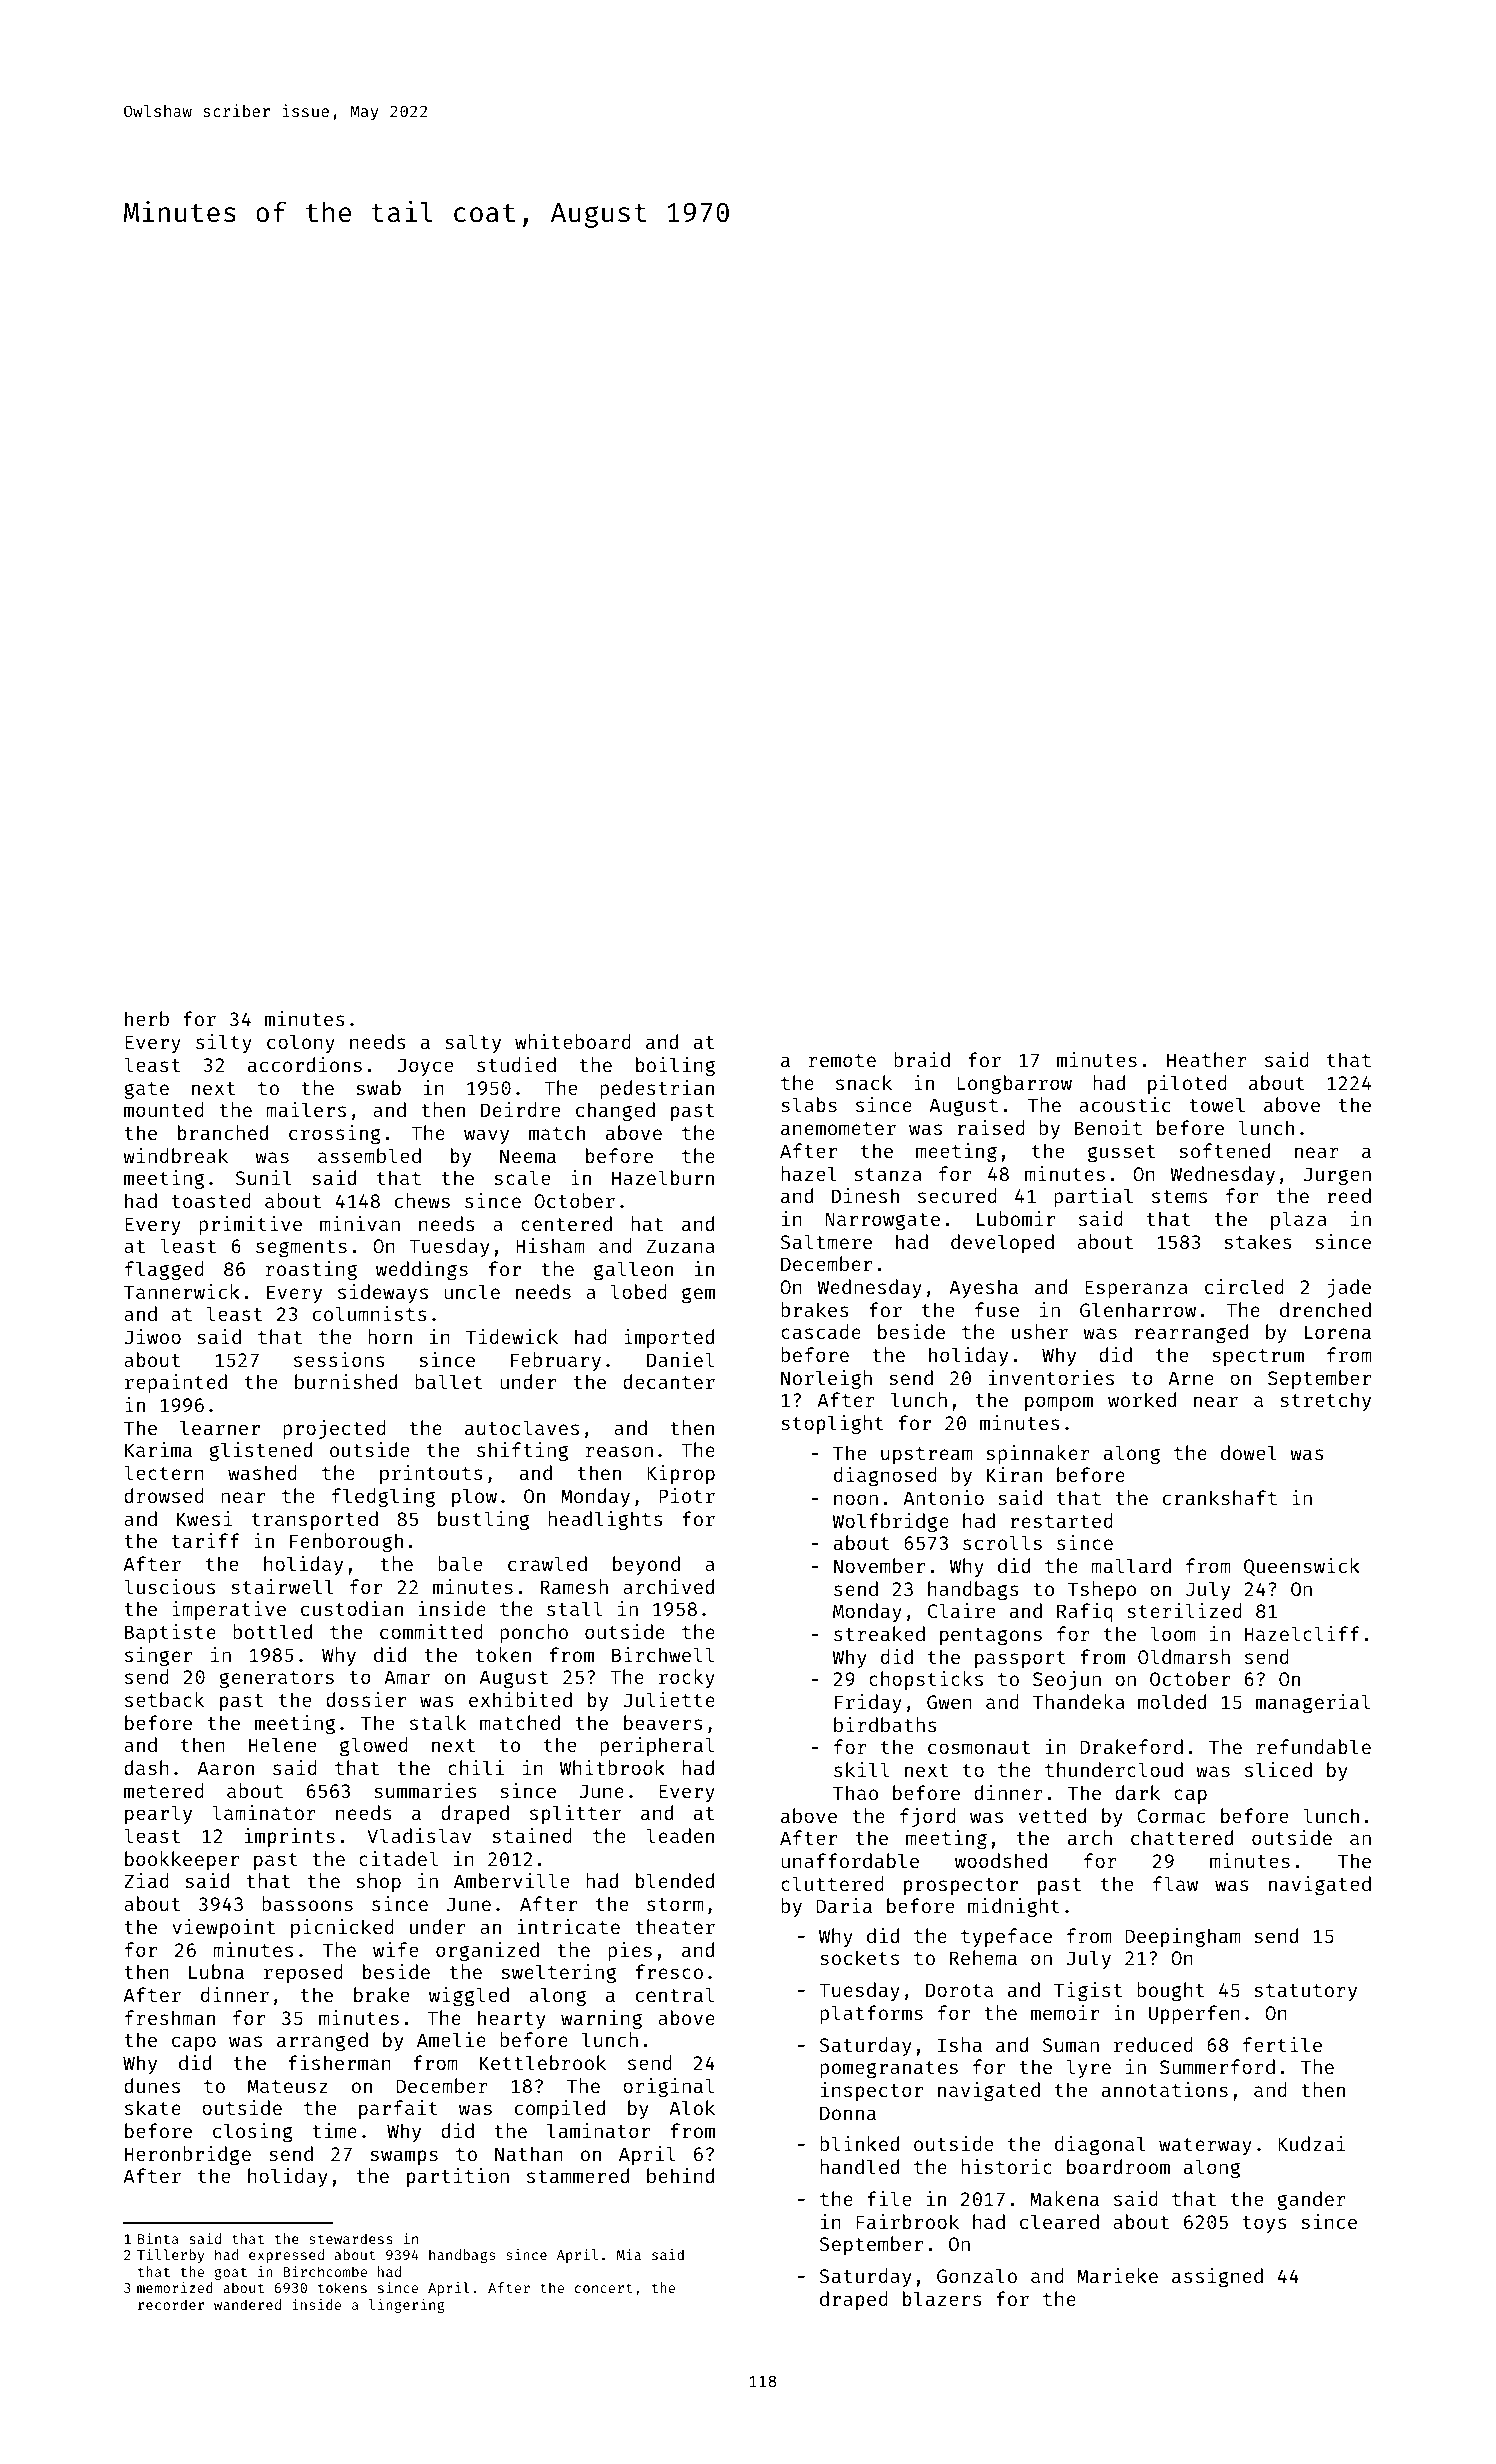 The image size is (1496, 2464). I want to click on towel, so click(1217, 1104).
